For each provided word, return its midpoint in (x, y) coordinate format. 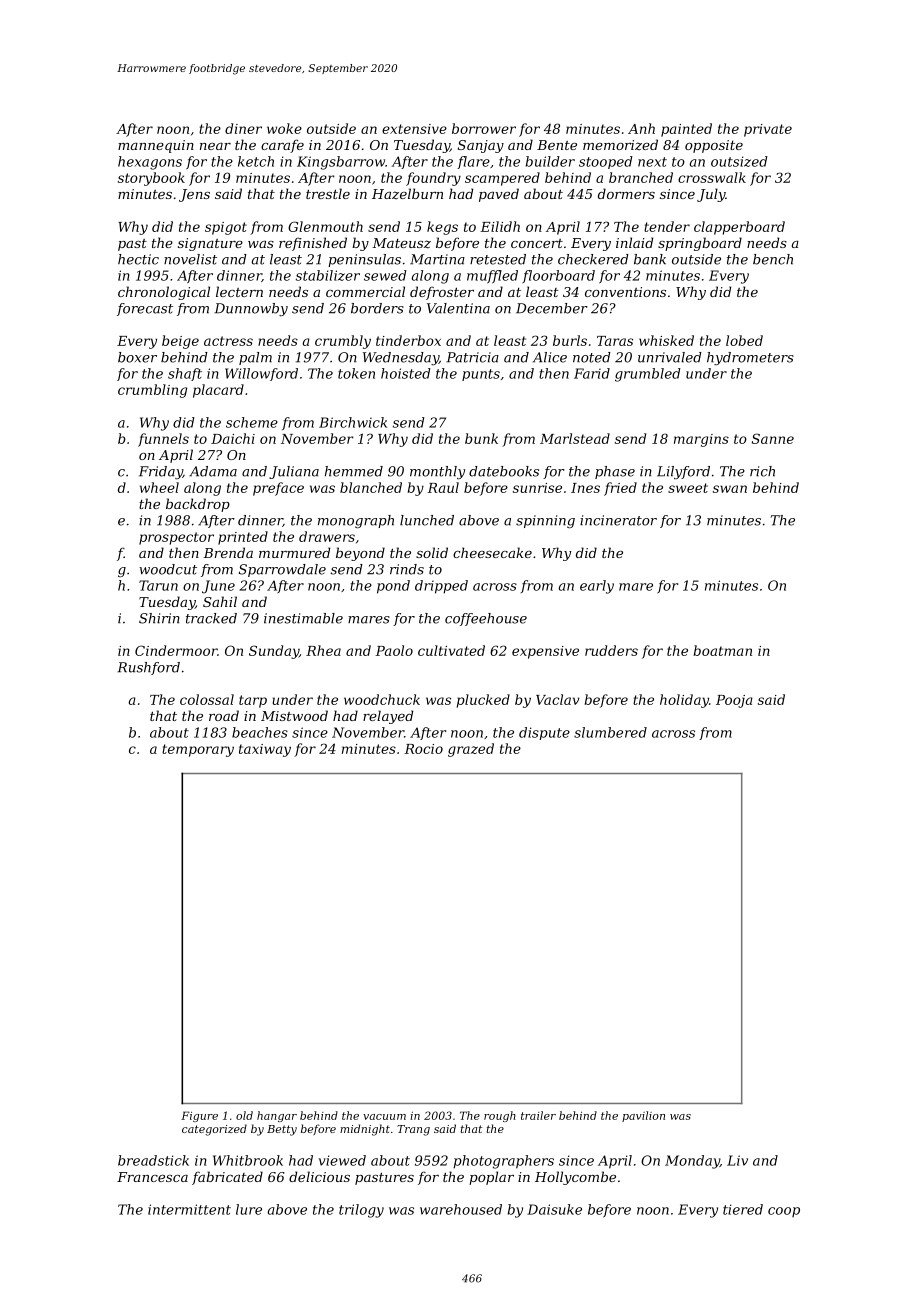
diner (243, 128)
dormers (626, 193)
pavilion (643, 1116)
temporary (198, 750)
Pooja (734, 701)
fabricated (227, 1178)
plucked (483, 701)
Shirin (159, 618)
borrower (484, 128)
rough (500, 1116)
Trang (413, 1130)
